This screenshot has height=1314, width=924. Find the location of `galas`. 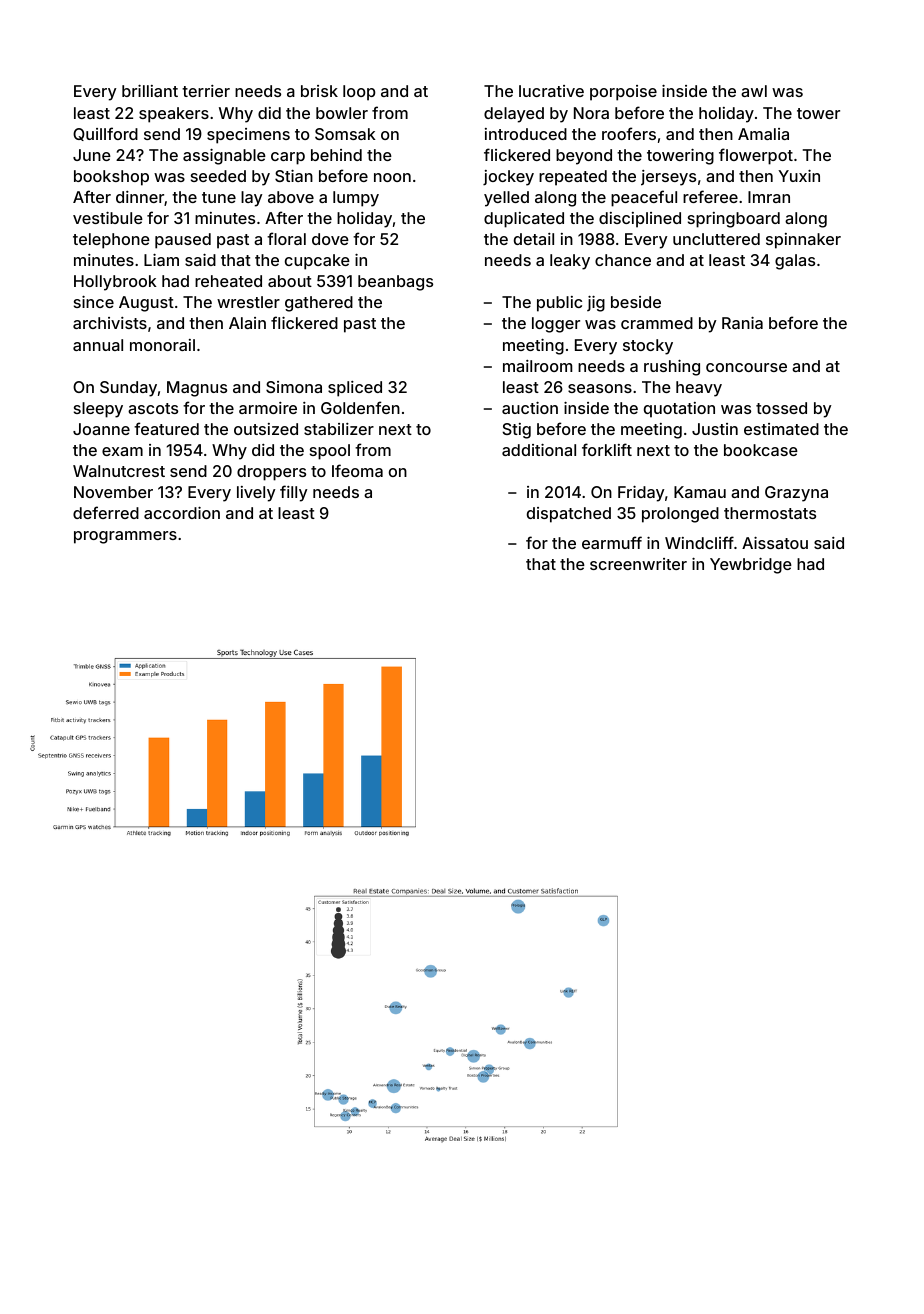

galas is located at coordinates (795, 262).
